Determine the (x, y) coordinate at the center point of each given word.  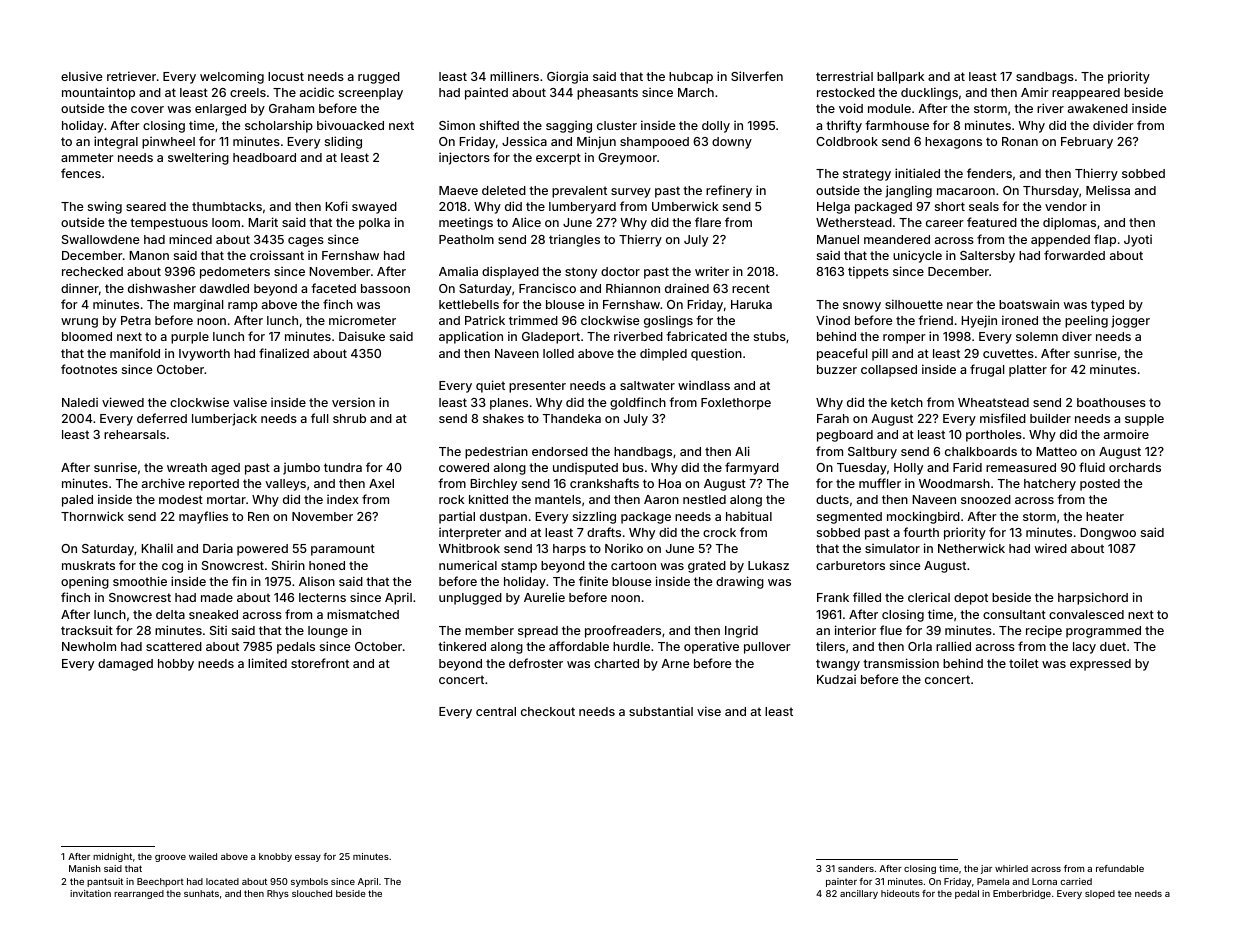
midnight (112, 857)
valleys (285, 485)
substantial (661, 711)
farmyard (752, 468)
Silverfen (757, 76)
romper (904, 339)
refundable (1120, 868)
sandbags (1045, 78)
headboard (264, 157)
